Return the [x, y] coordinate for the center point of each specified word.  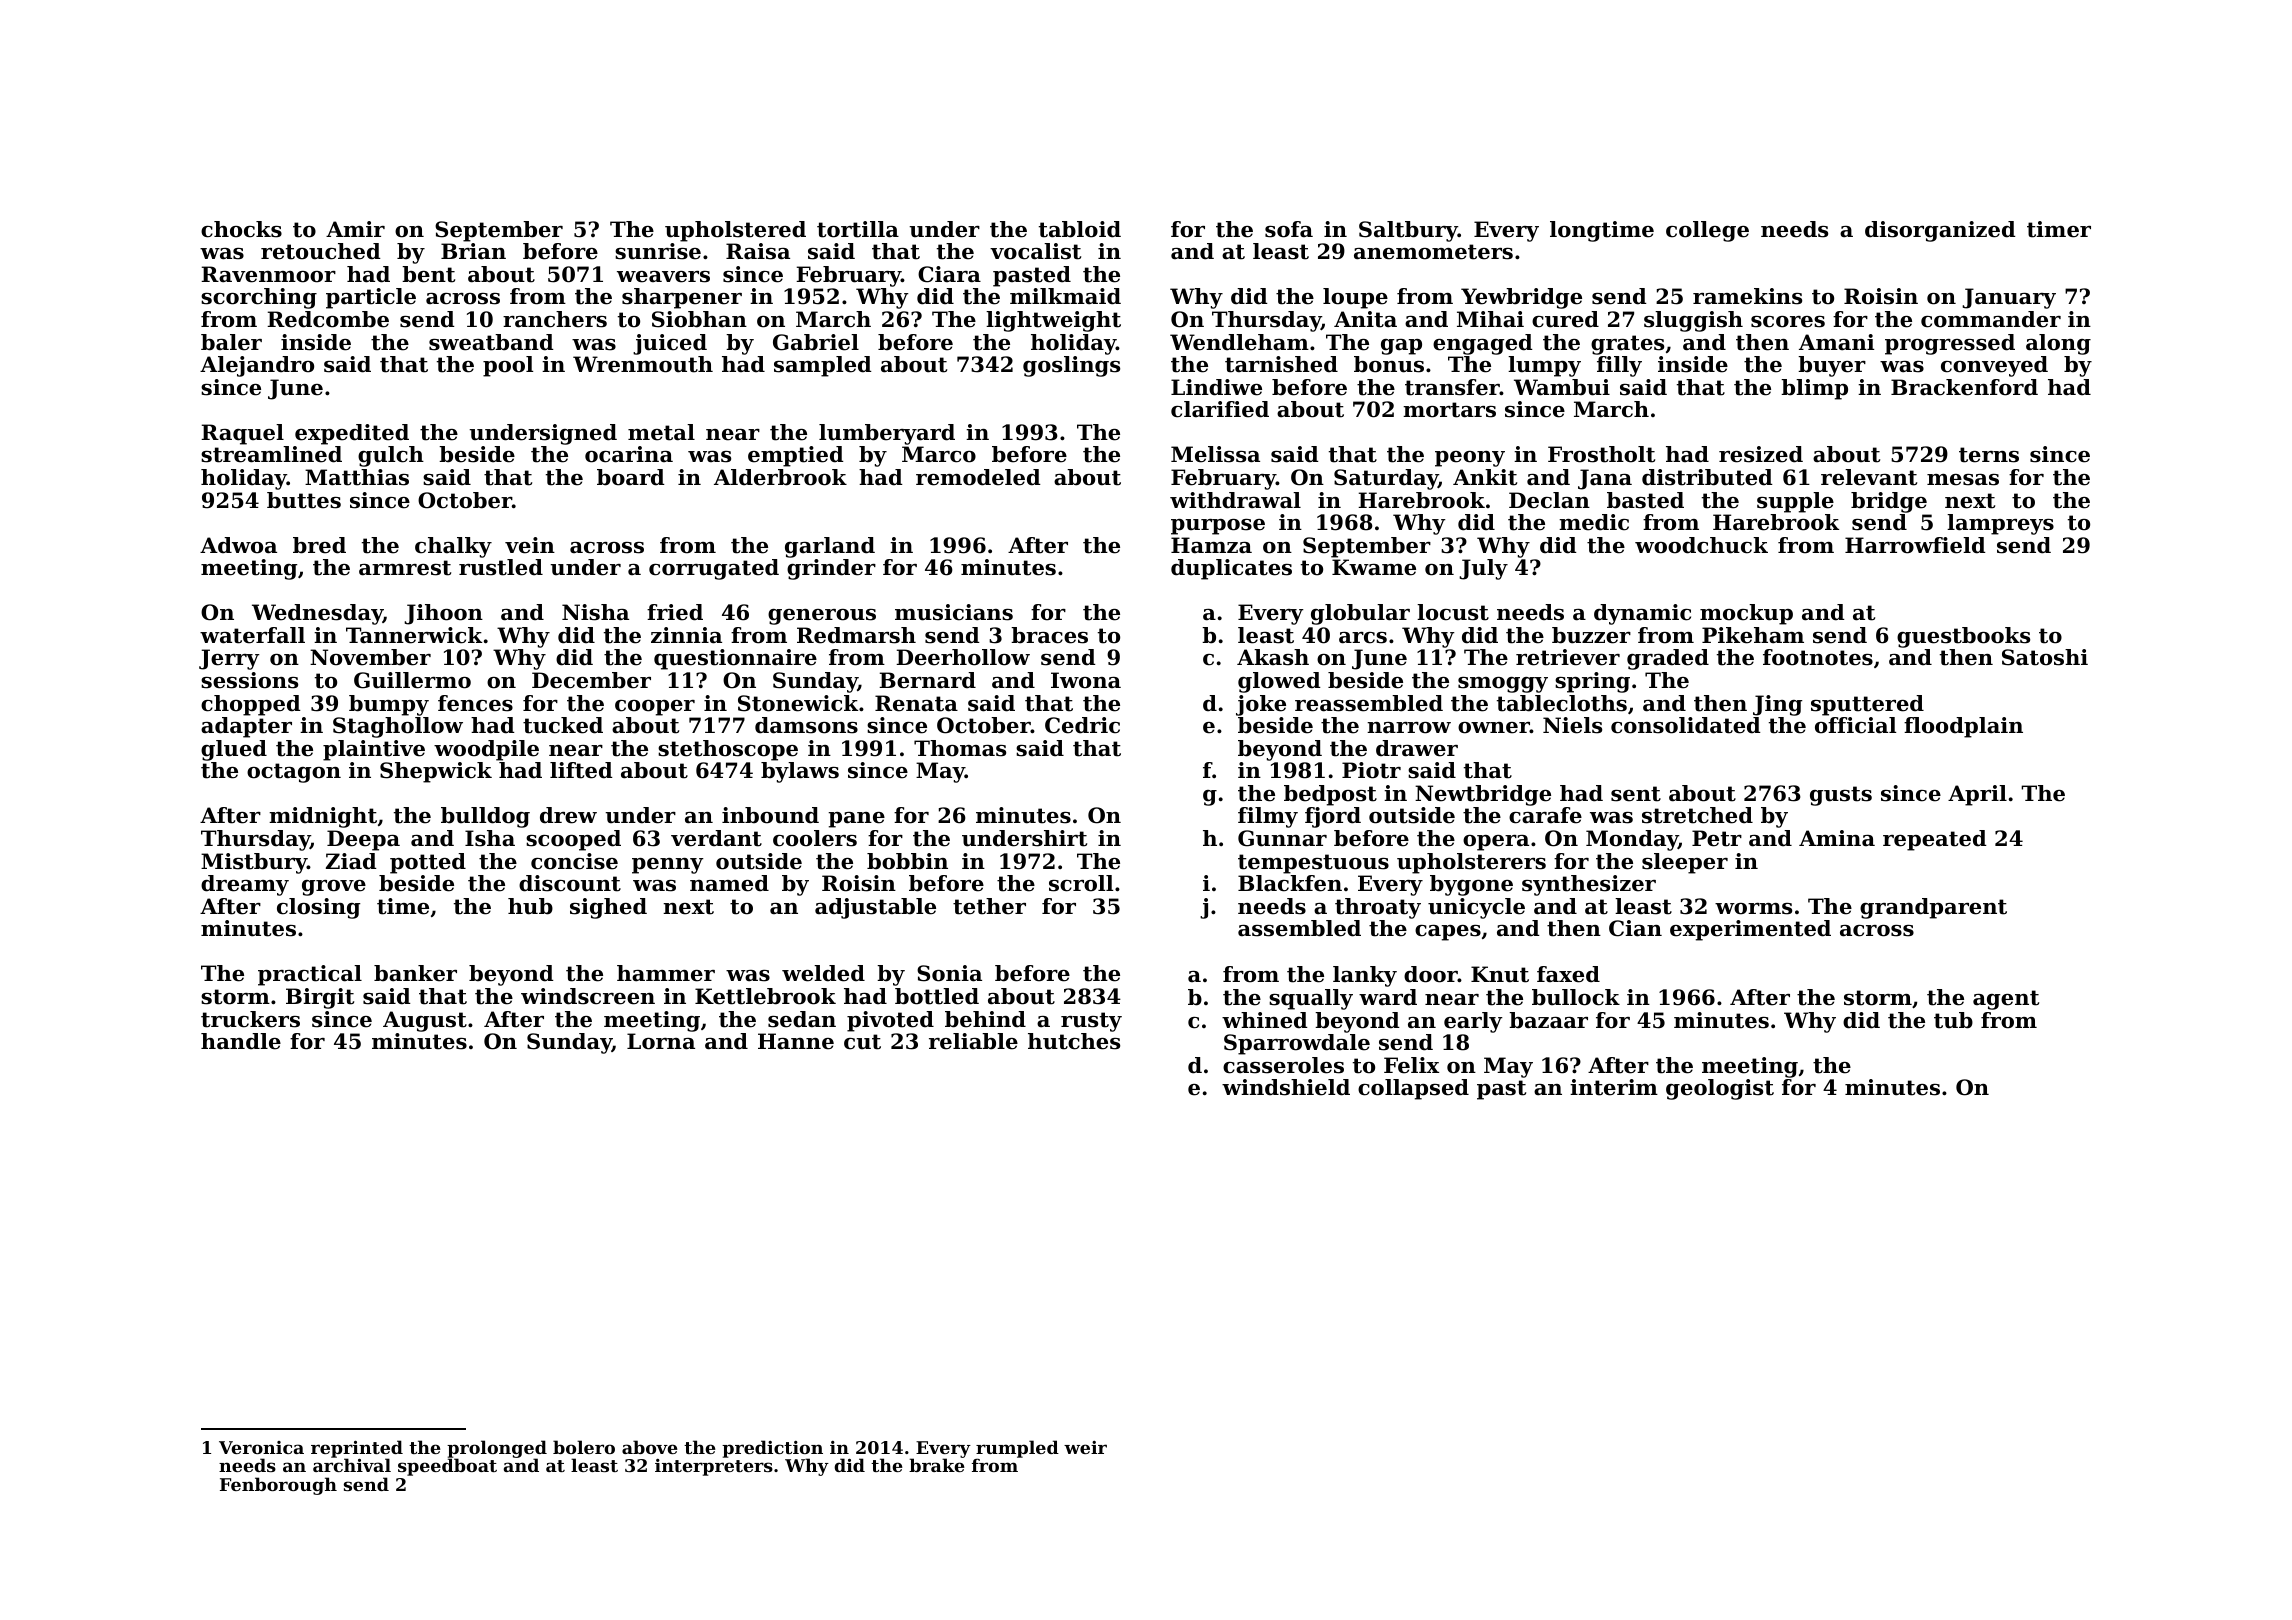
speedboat [447, 1467]
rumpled [1017, 1449]
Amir [355, 229]
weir [1085, 1447]
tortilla [858, 229]
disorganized [1940, 231]
